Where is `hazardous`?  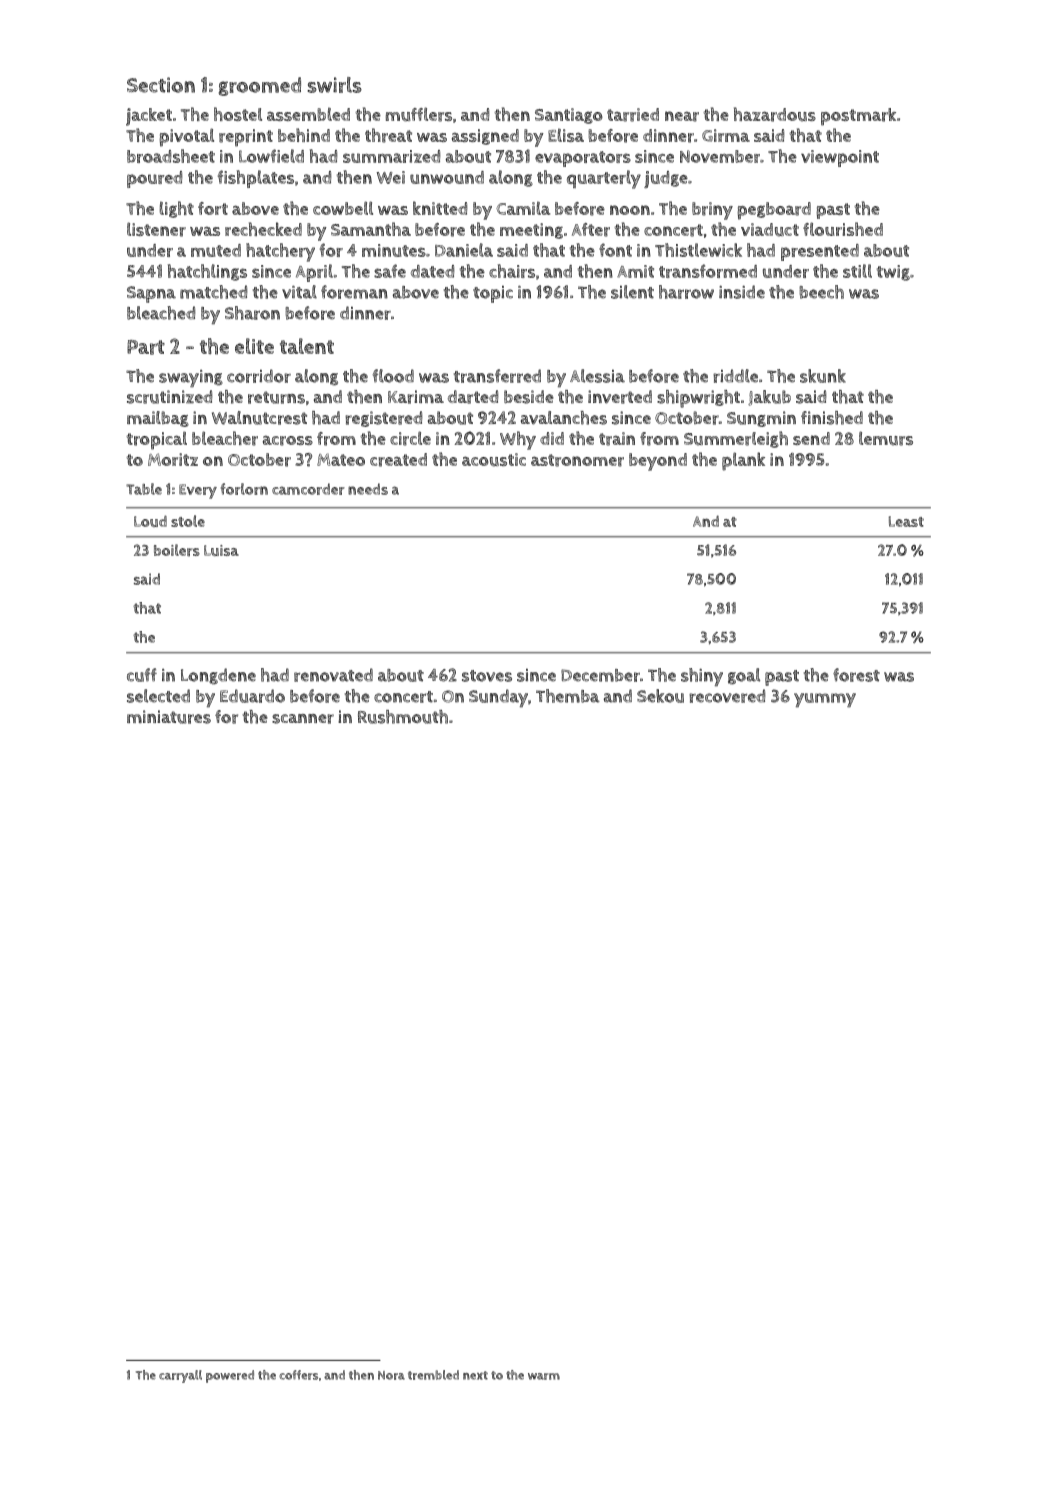 hazardous is located at coordinates (775, 114).
